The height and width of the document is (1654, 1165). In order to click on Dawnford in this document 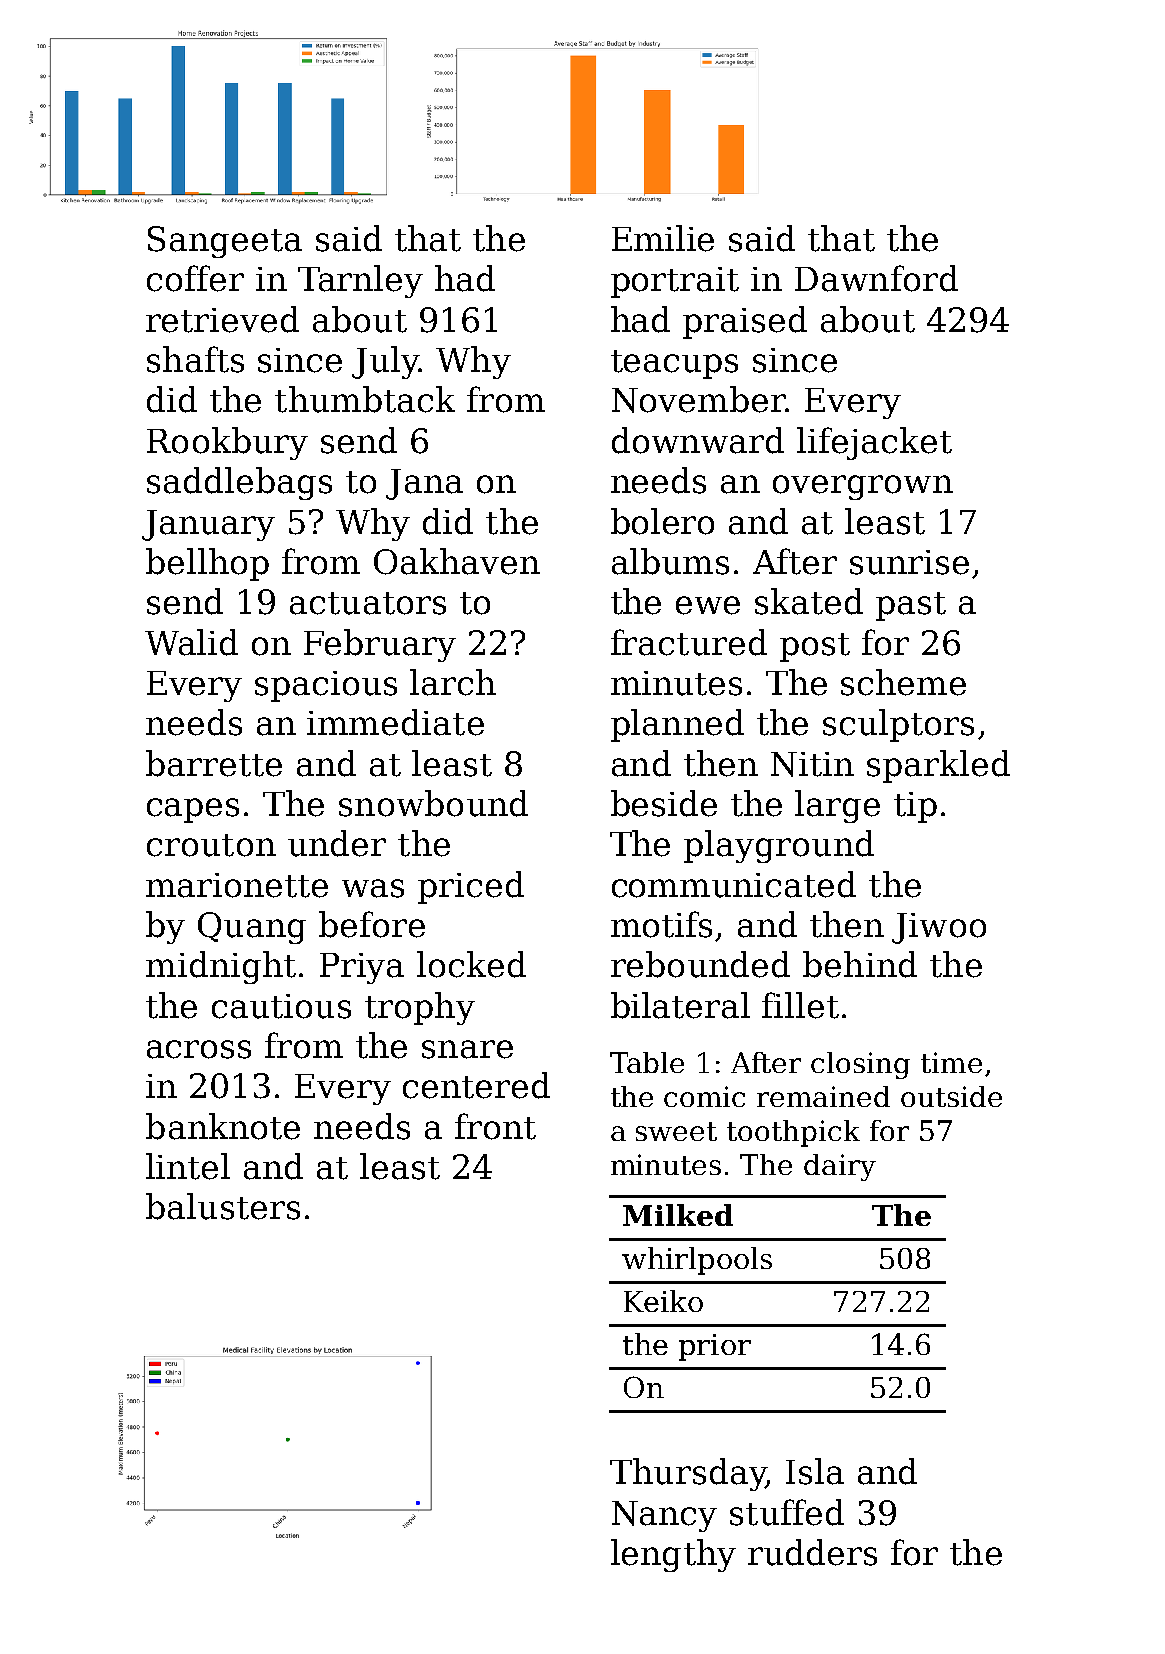, I will do `click(876, 278)`.
